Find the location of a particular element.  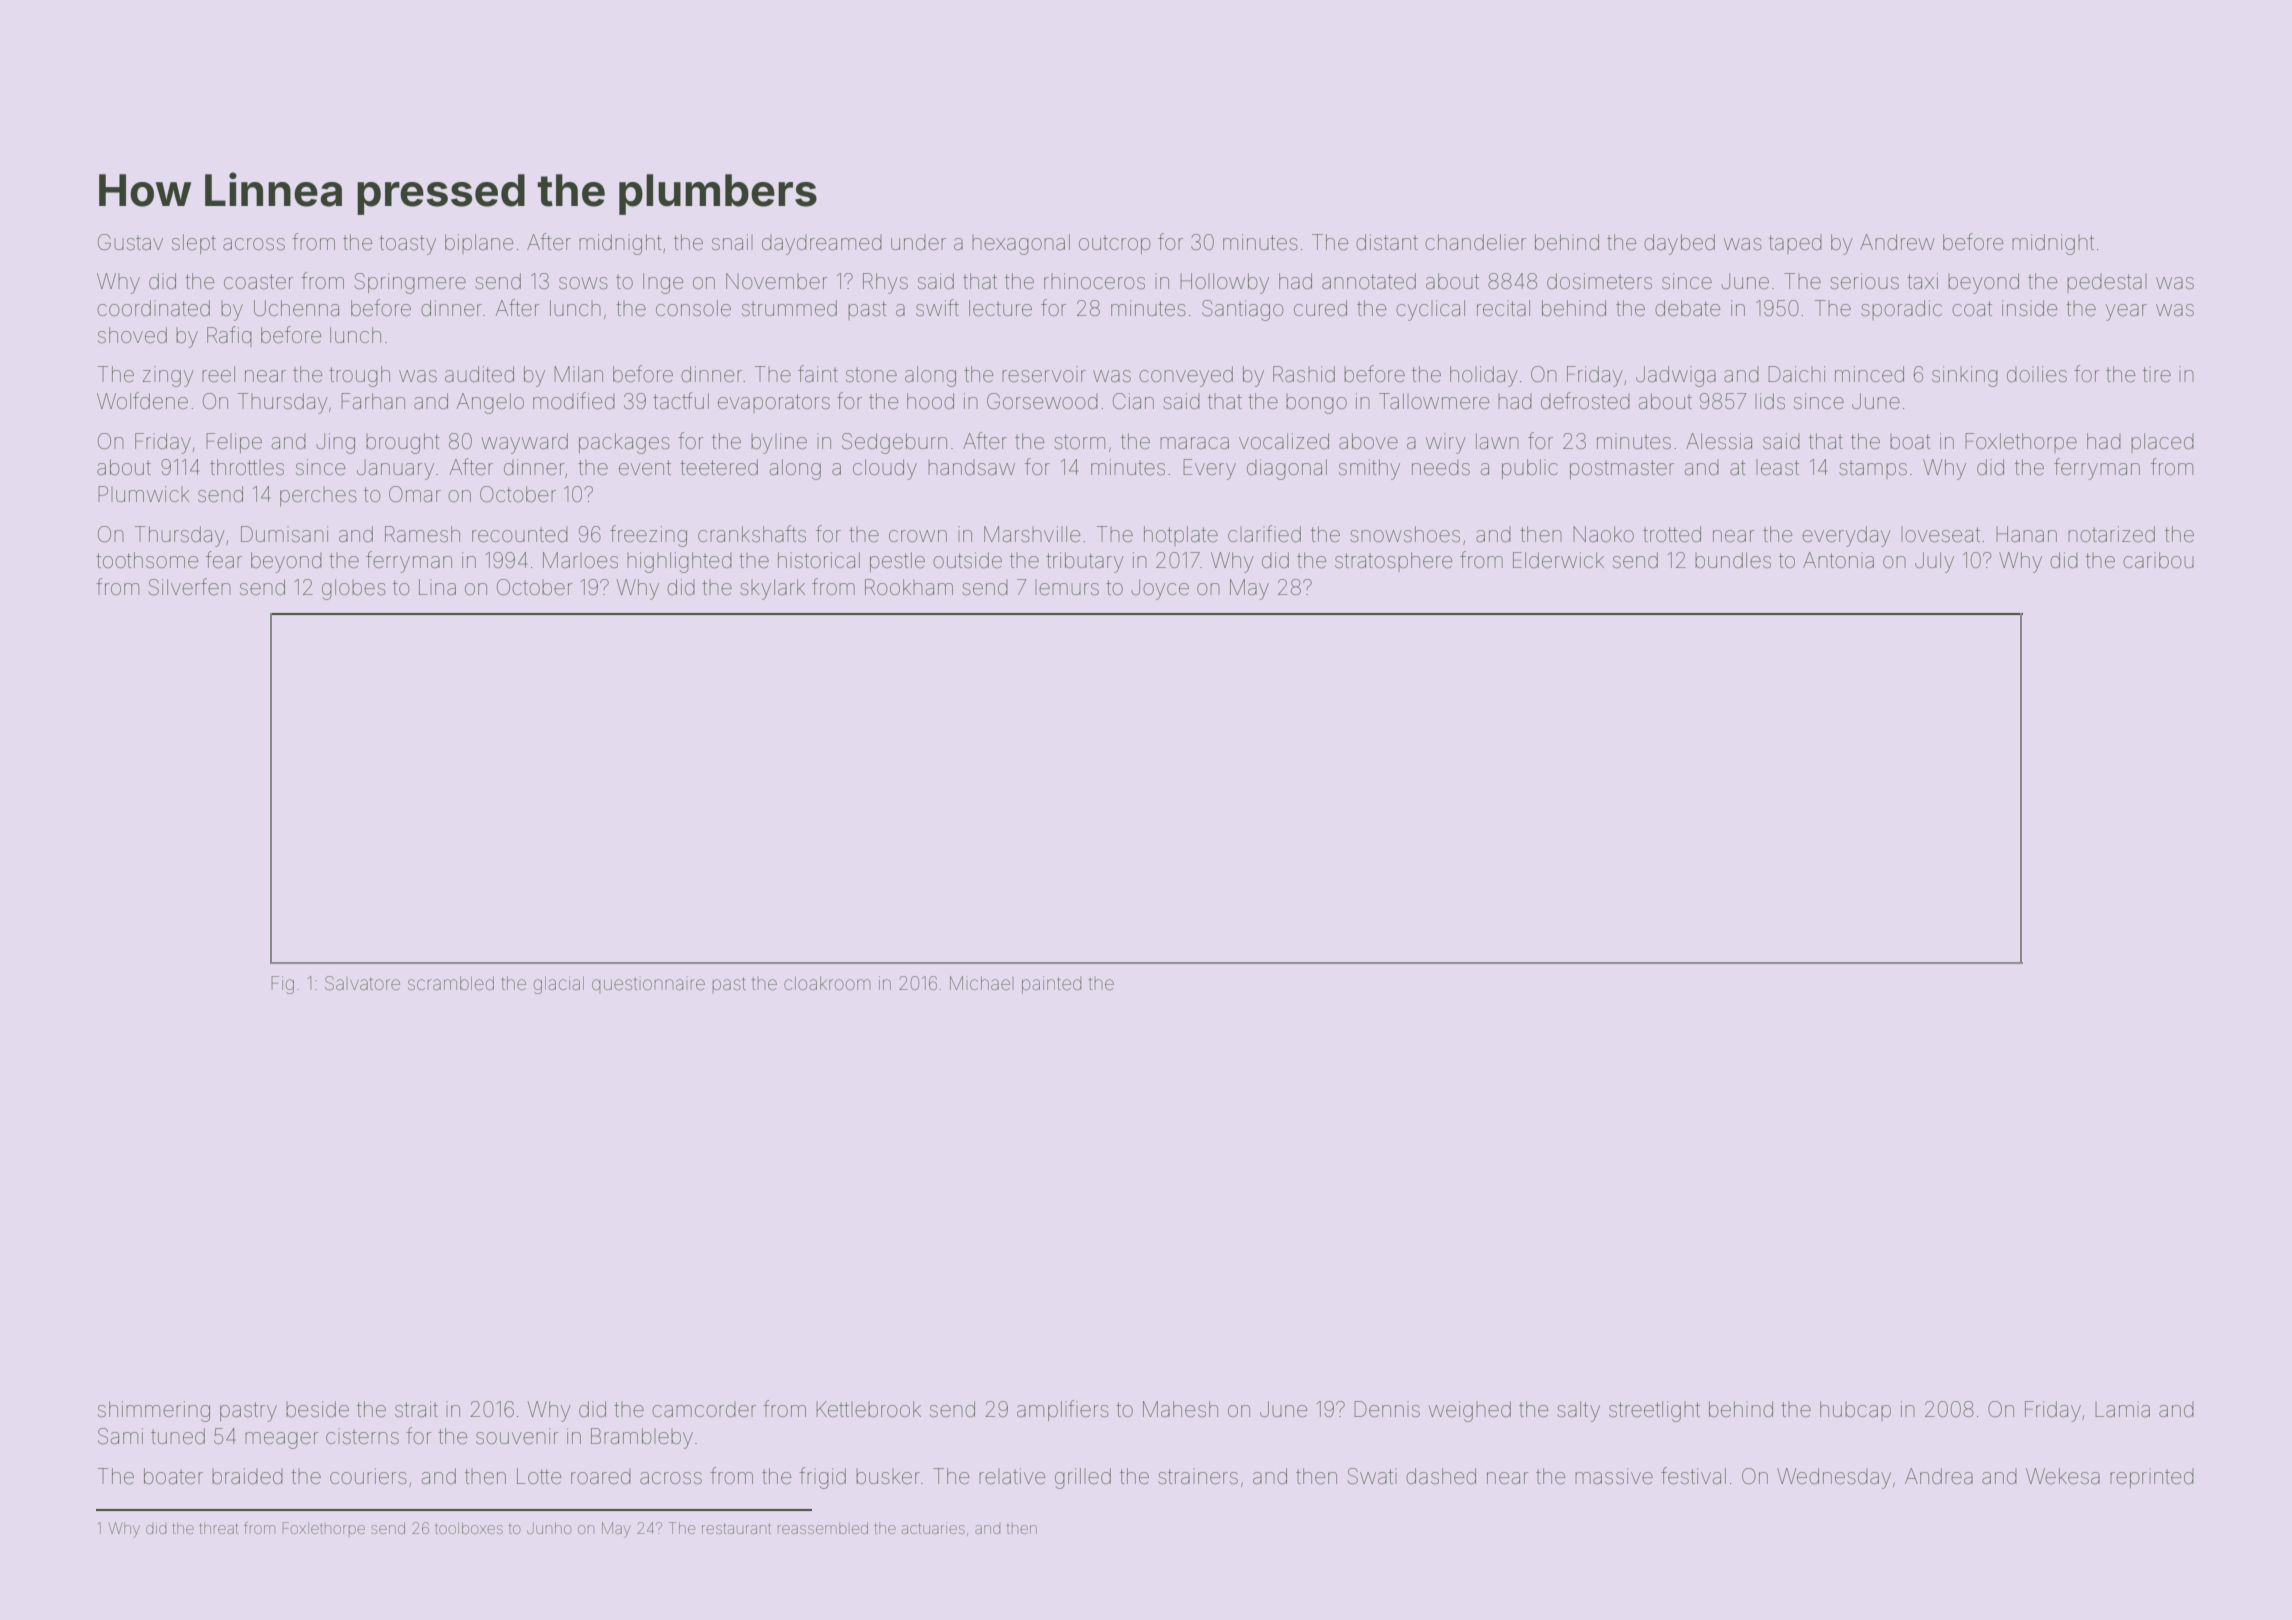

Andrew is located at coordinates (1897, 242).
